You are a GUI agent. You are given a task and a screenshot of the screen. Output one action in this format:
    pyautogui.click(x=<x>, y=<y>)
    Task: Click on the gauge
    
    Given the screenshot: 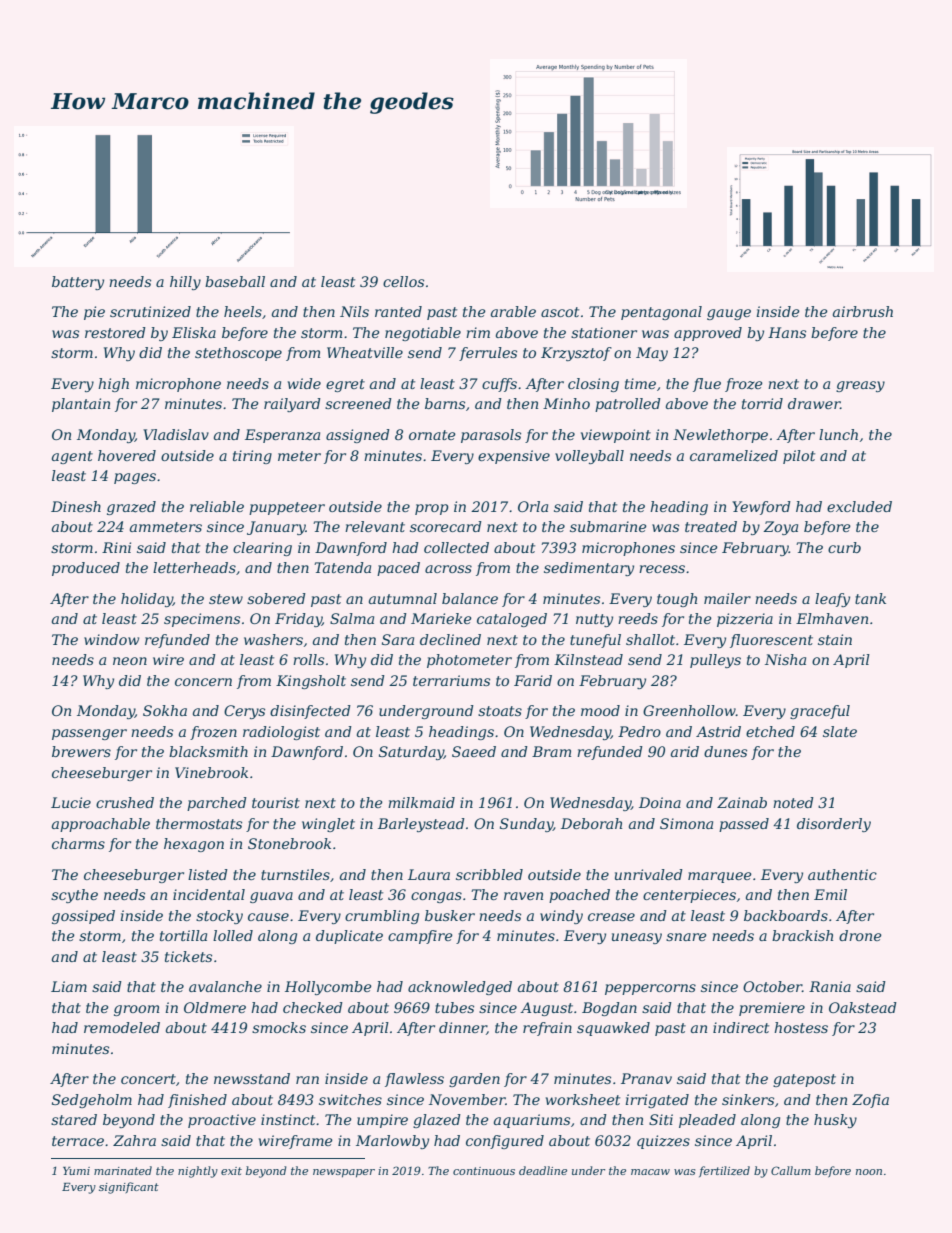 What is the action you would take?
    pyautogui.click(x=729, y=314)
